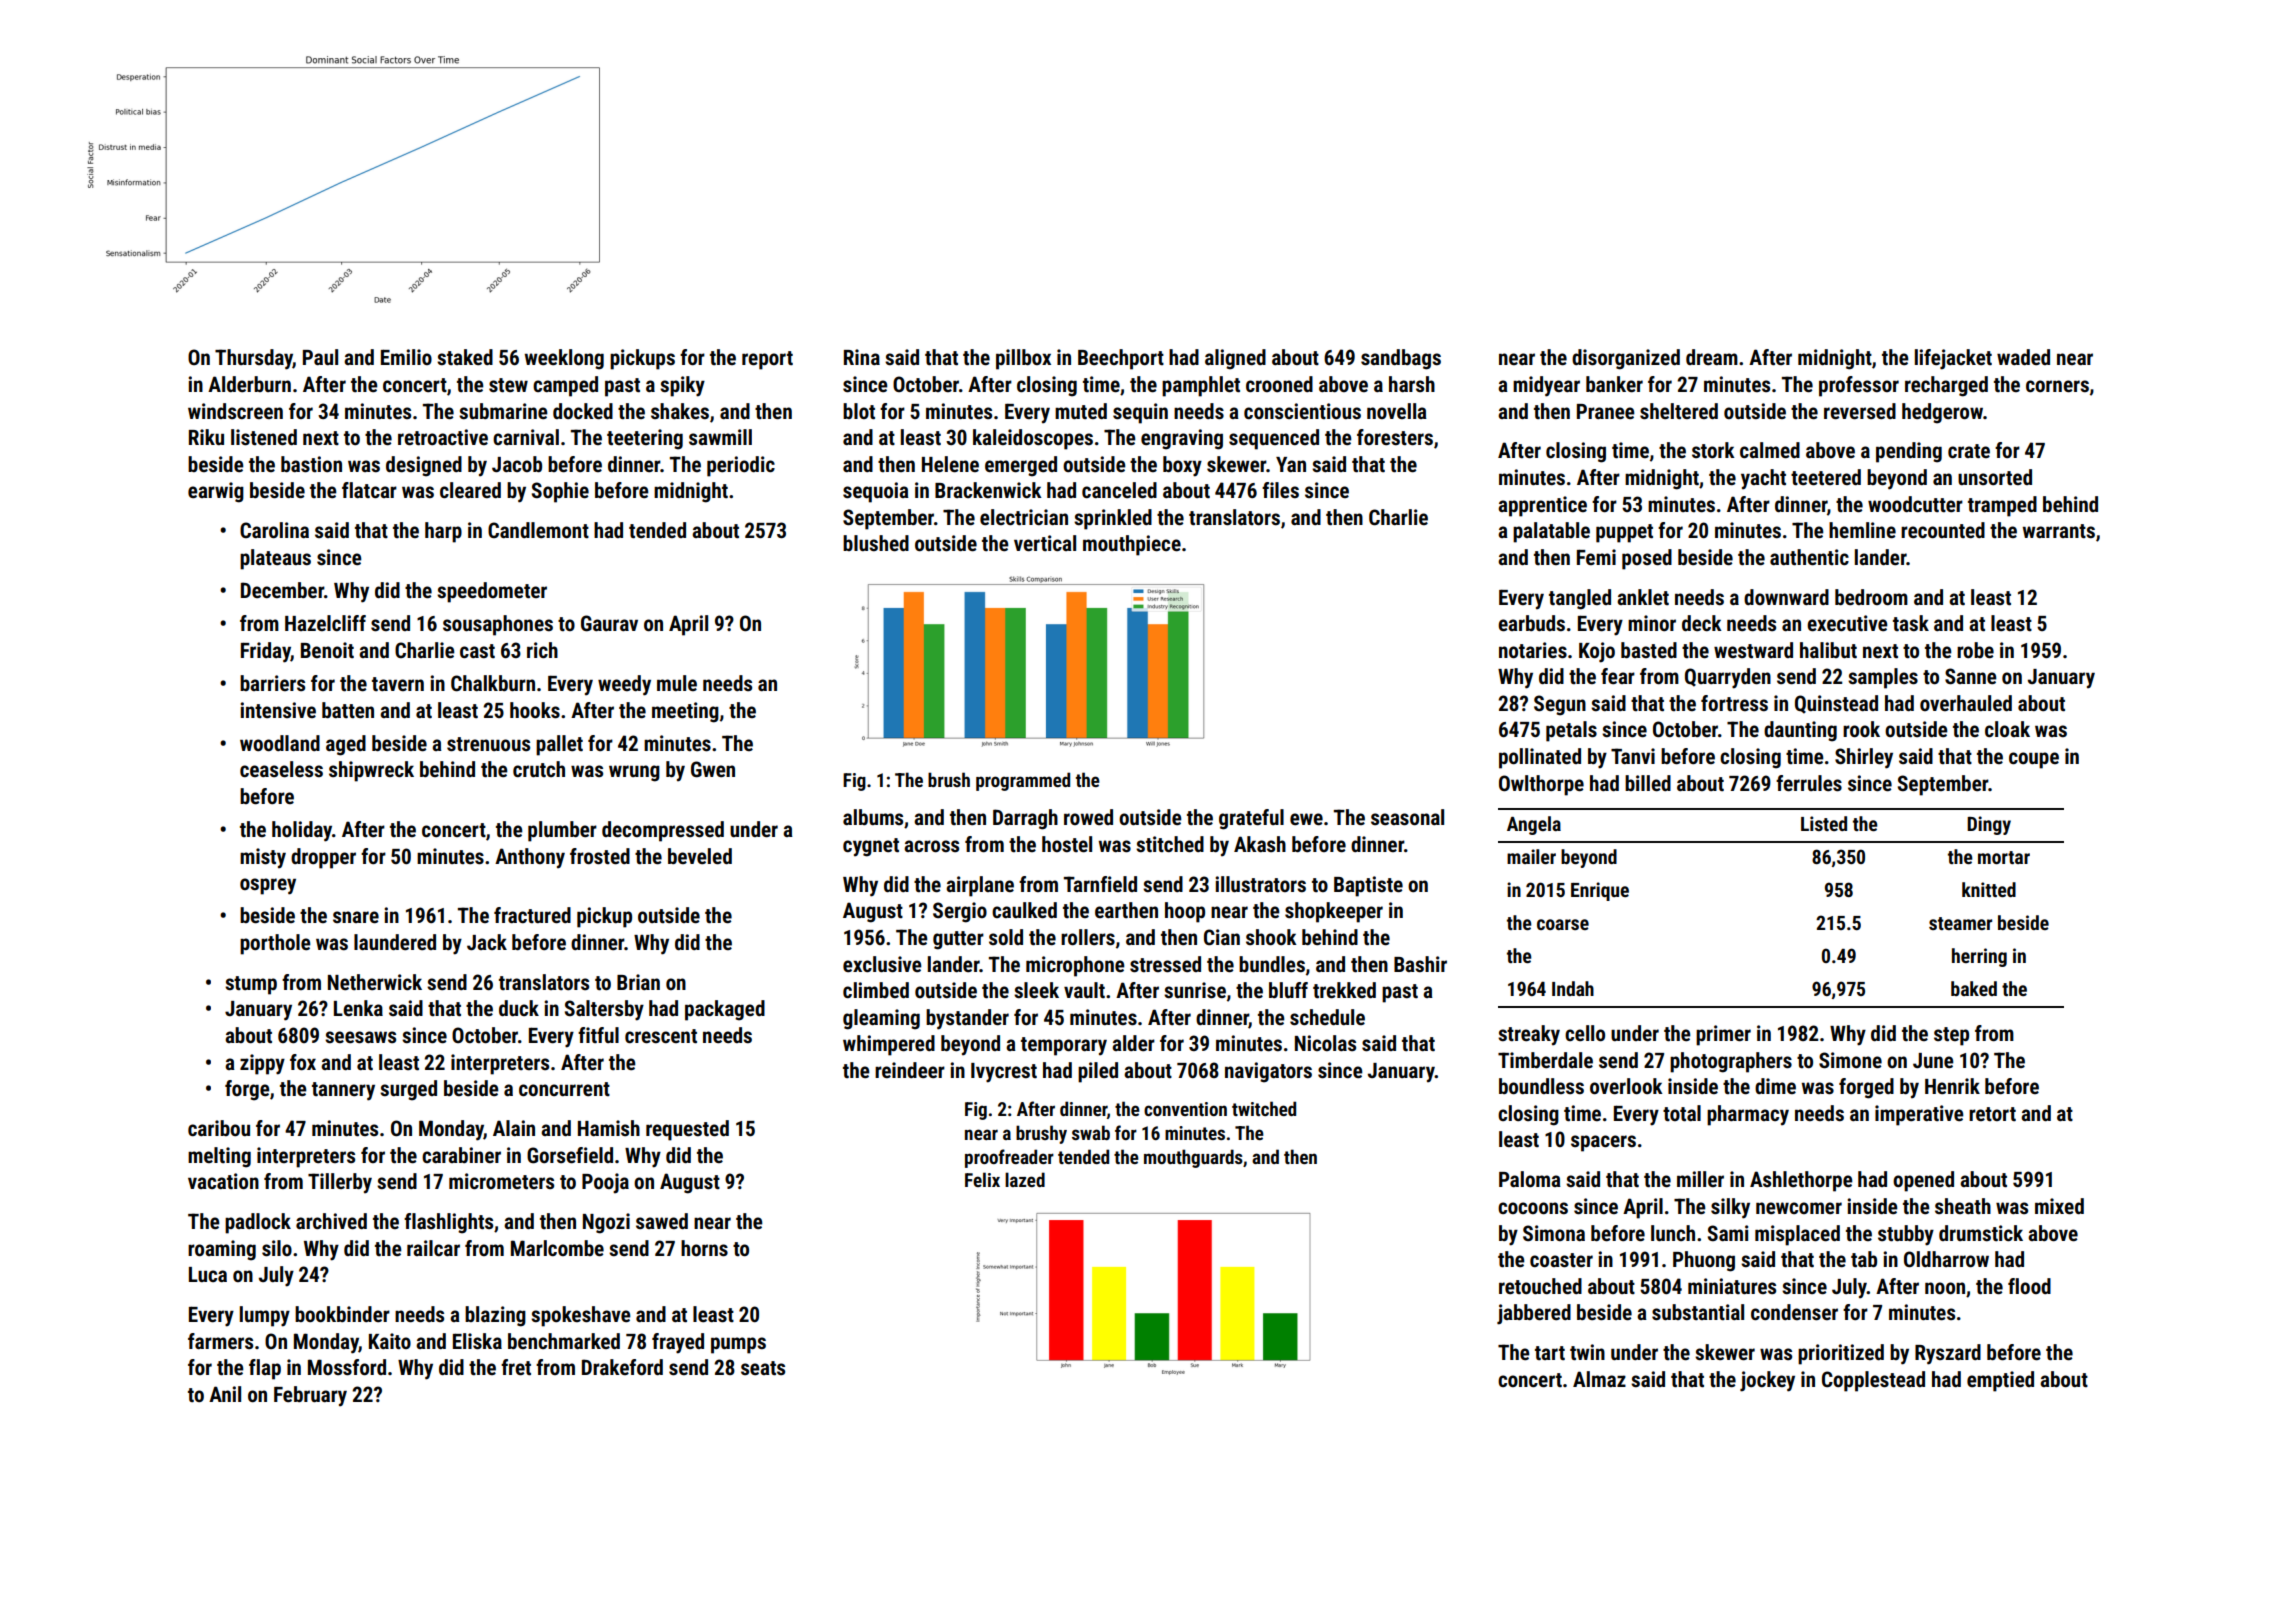  What do you see at coordinates (1952, 1086) in the document?
I see `Henrik` at bounding box center [1952, 1086].
